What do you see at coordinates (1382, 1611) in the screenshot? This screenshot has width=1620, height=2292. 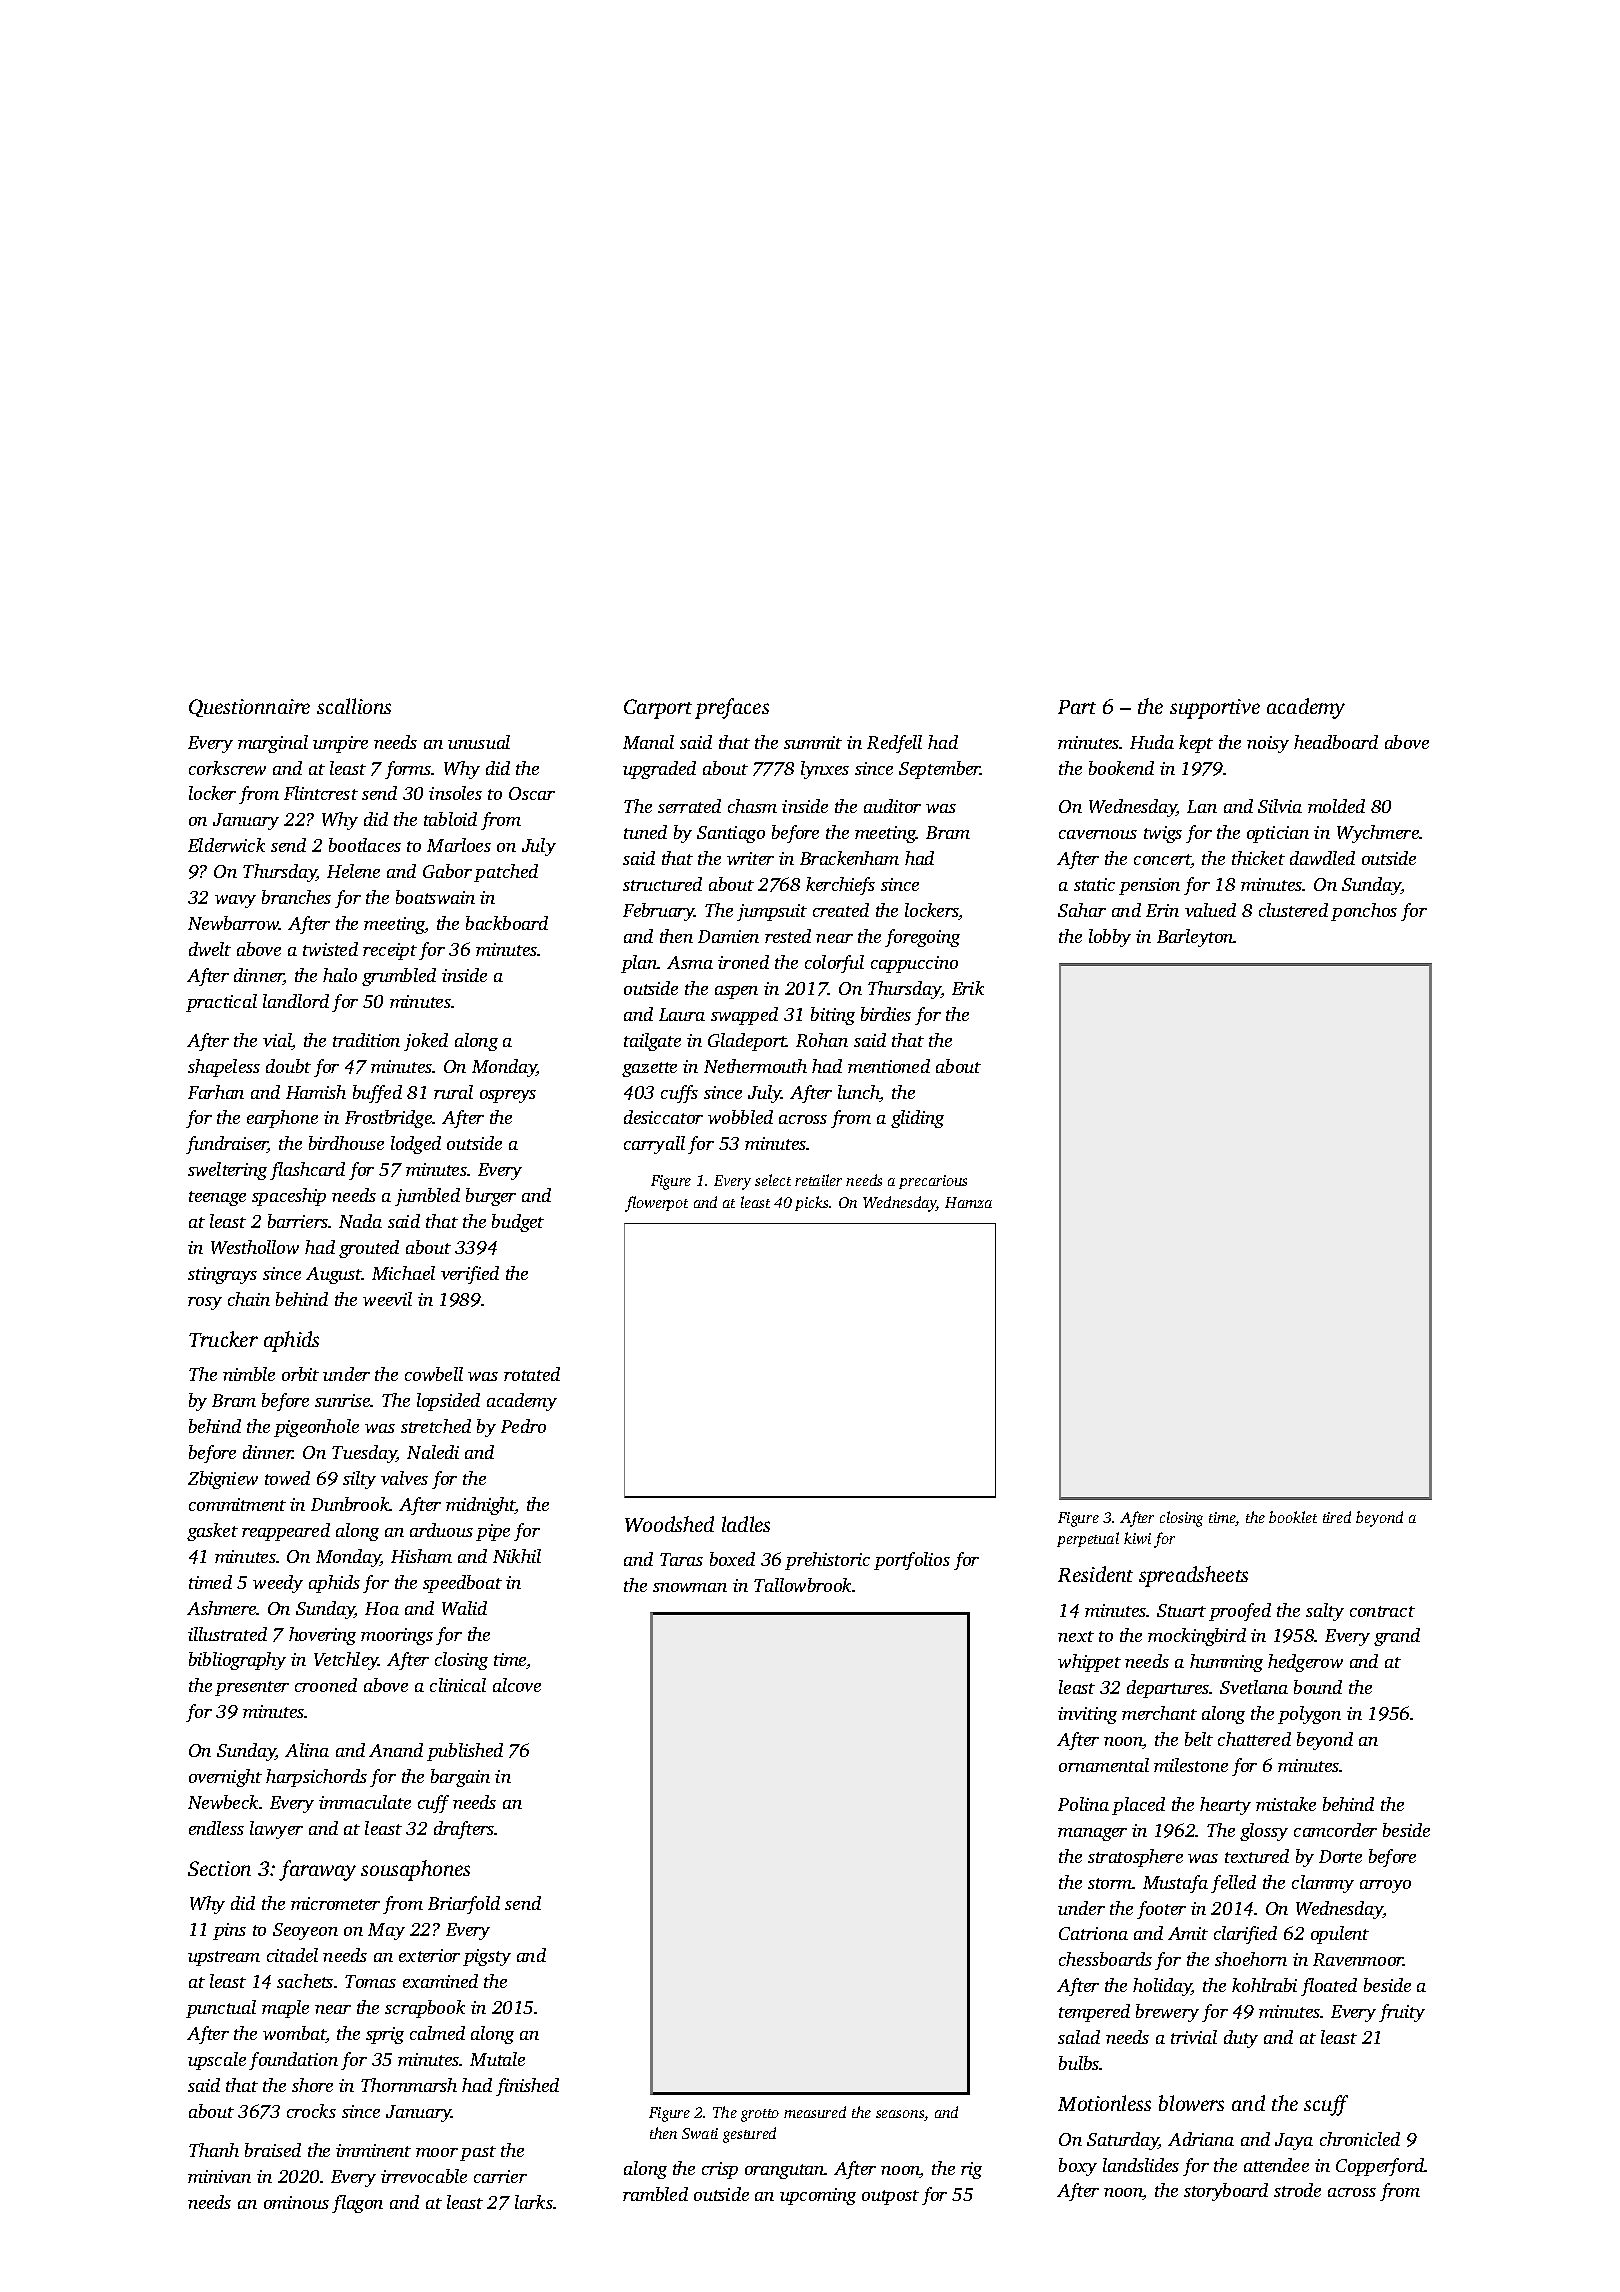 I see `contract` at bounding box center [1382, 1611].
